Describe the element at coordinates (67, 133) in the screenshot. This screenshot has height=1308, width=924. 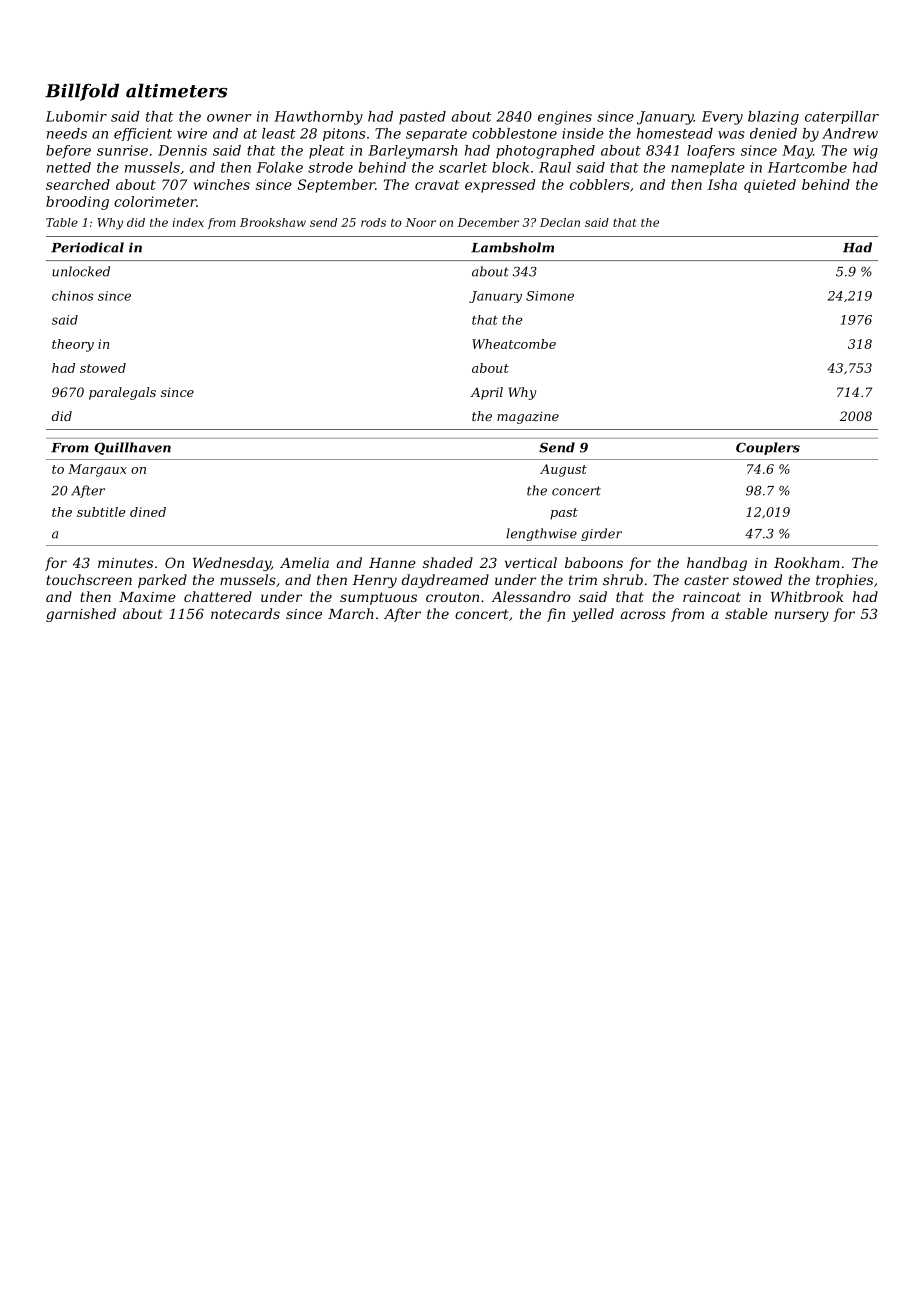
I see `needs` at that location.
